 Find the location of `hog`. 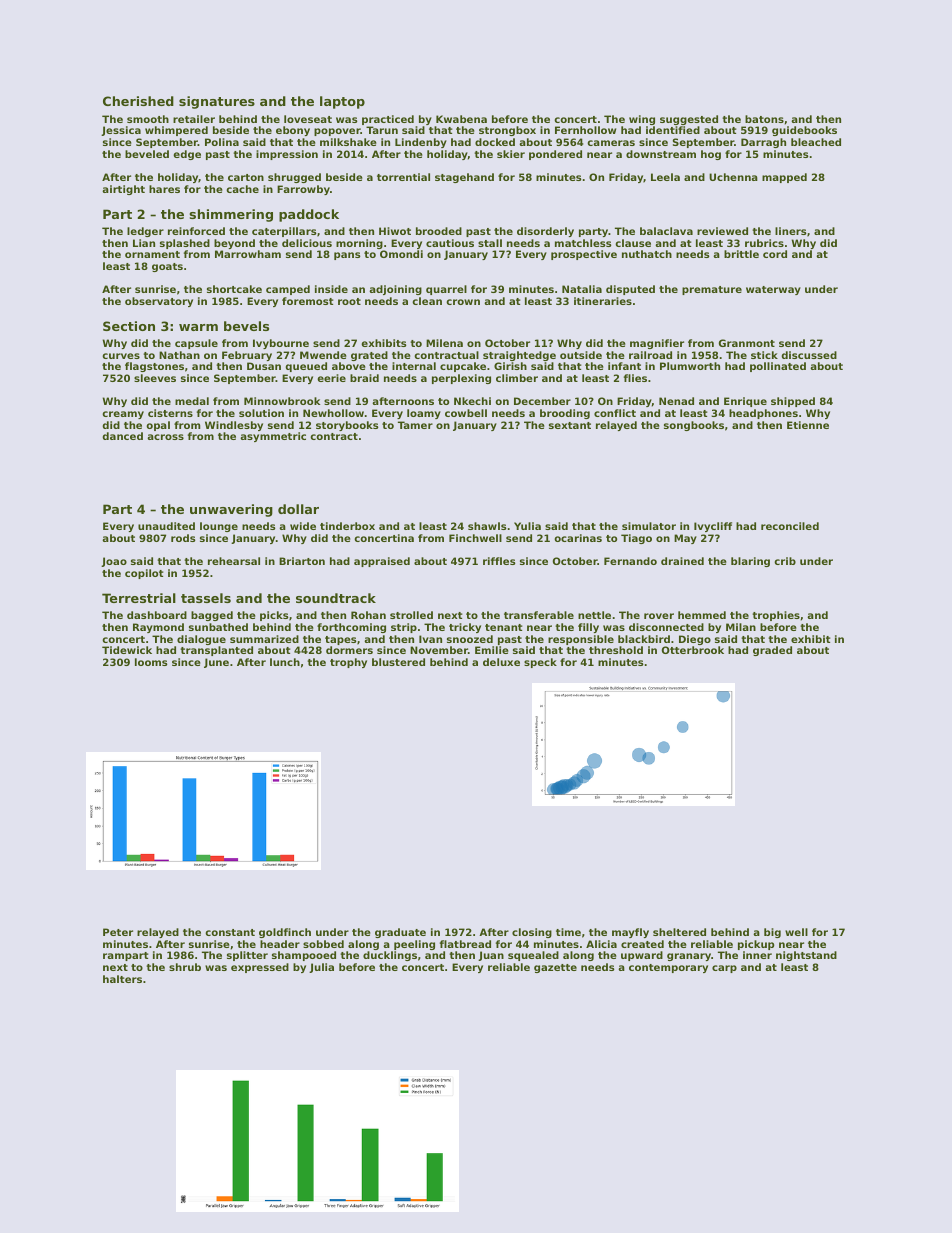

hog is located at coordinates (711, 155).
